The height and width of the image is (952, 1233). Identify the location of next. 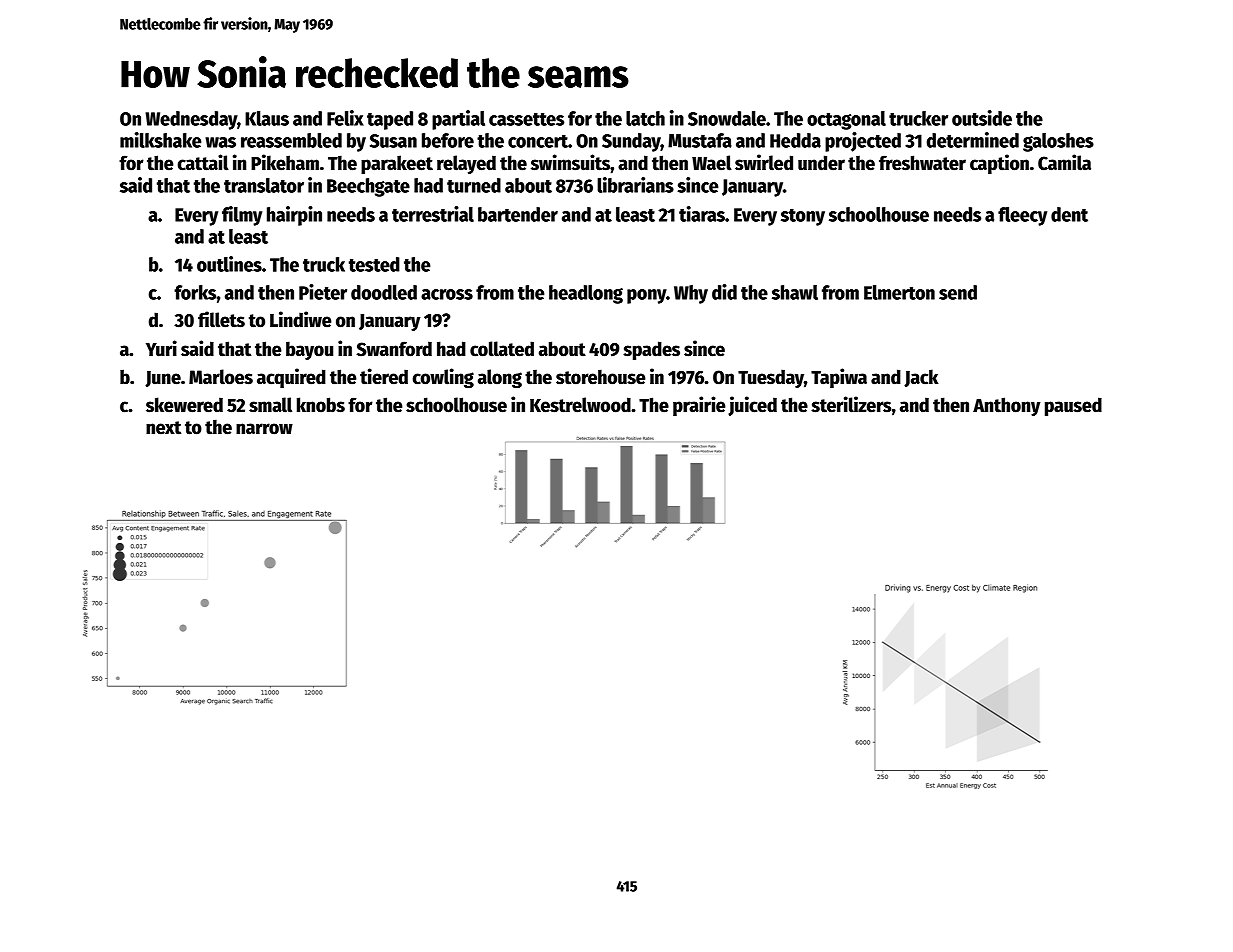
(163, 428).
